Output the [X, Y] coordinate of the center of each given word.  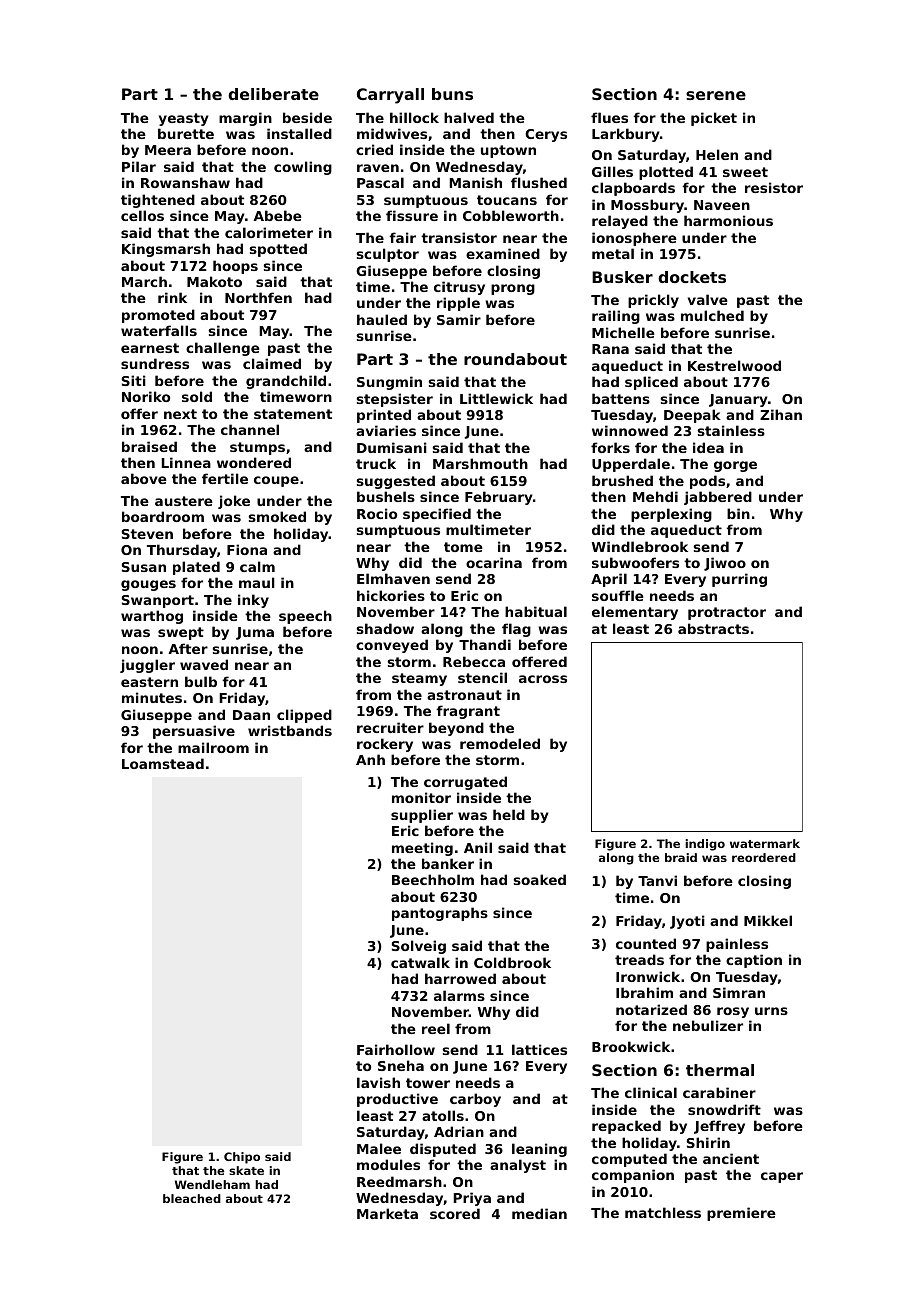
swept [181, 633]
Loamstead [163, 763]
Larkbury [625, 135]
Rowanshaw [185, 182]
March [144, 281]
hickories [391, 595]
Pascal [380, 182]
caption [754, 961]
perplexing [671, 515]
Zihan [781, 414]
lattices [539, 1049]
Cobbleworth [511, 215]
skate [246, 1170]
